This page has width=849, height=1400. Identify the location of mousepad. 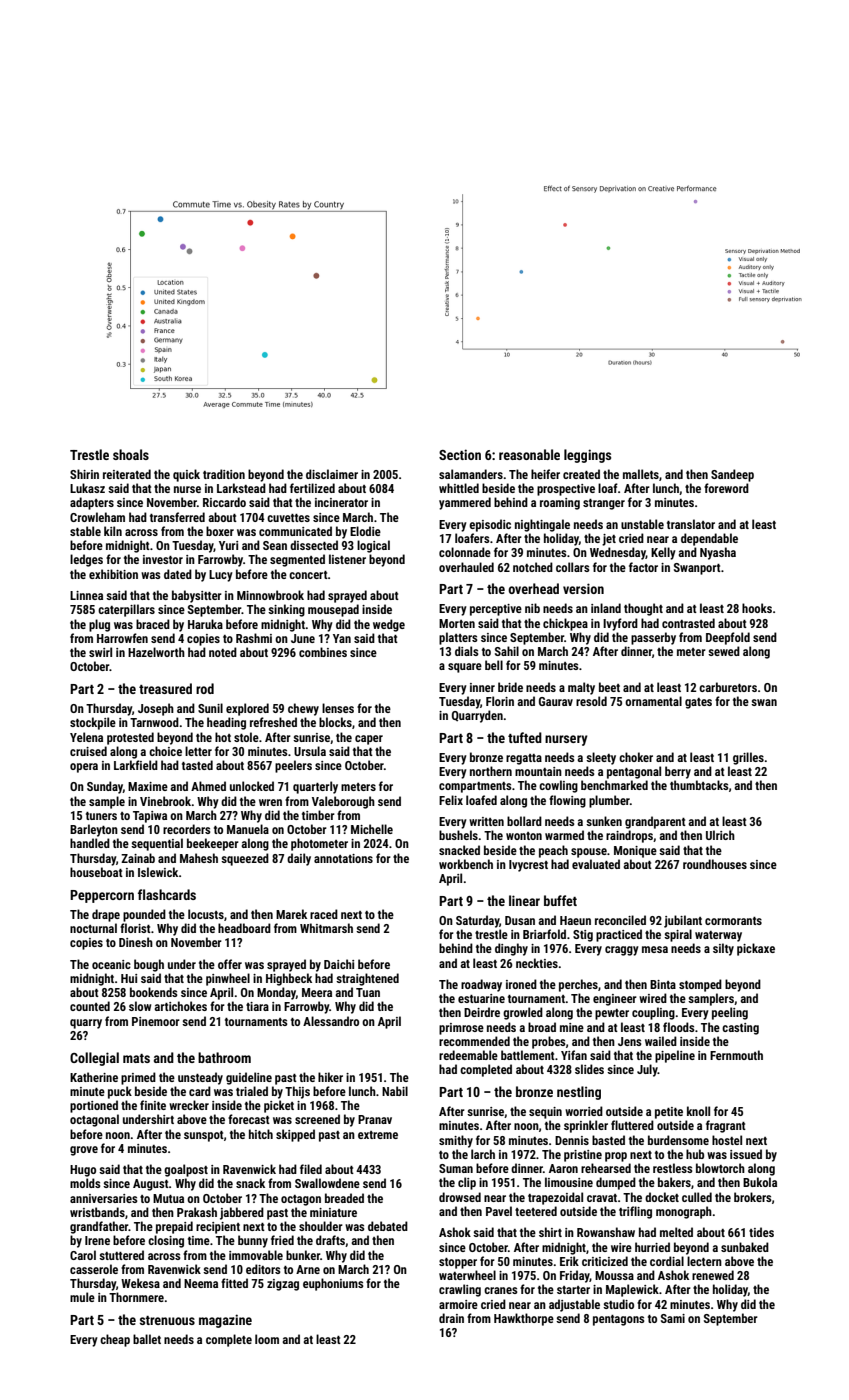
(333, 610).
